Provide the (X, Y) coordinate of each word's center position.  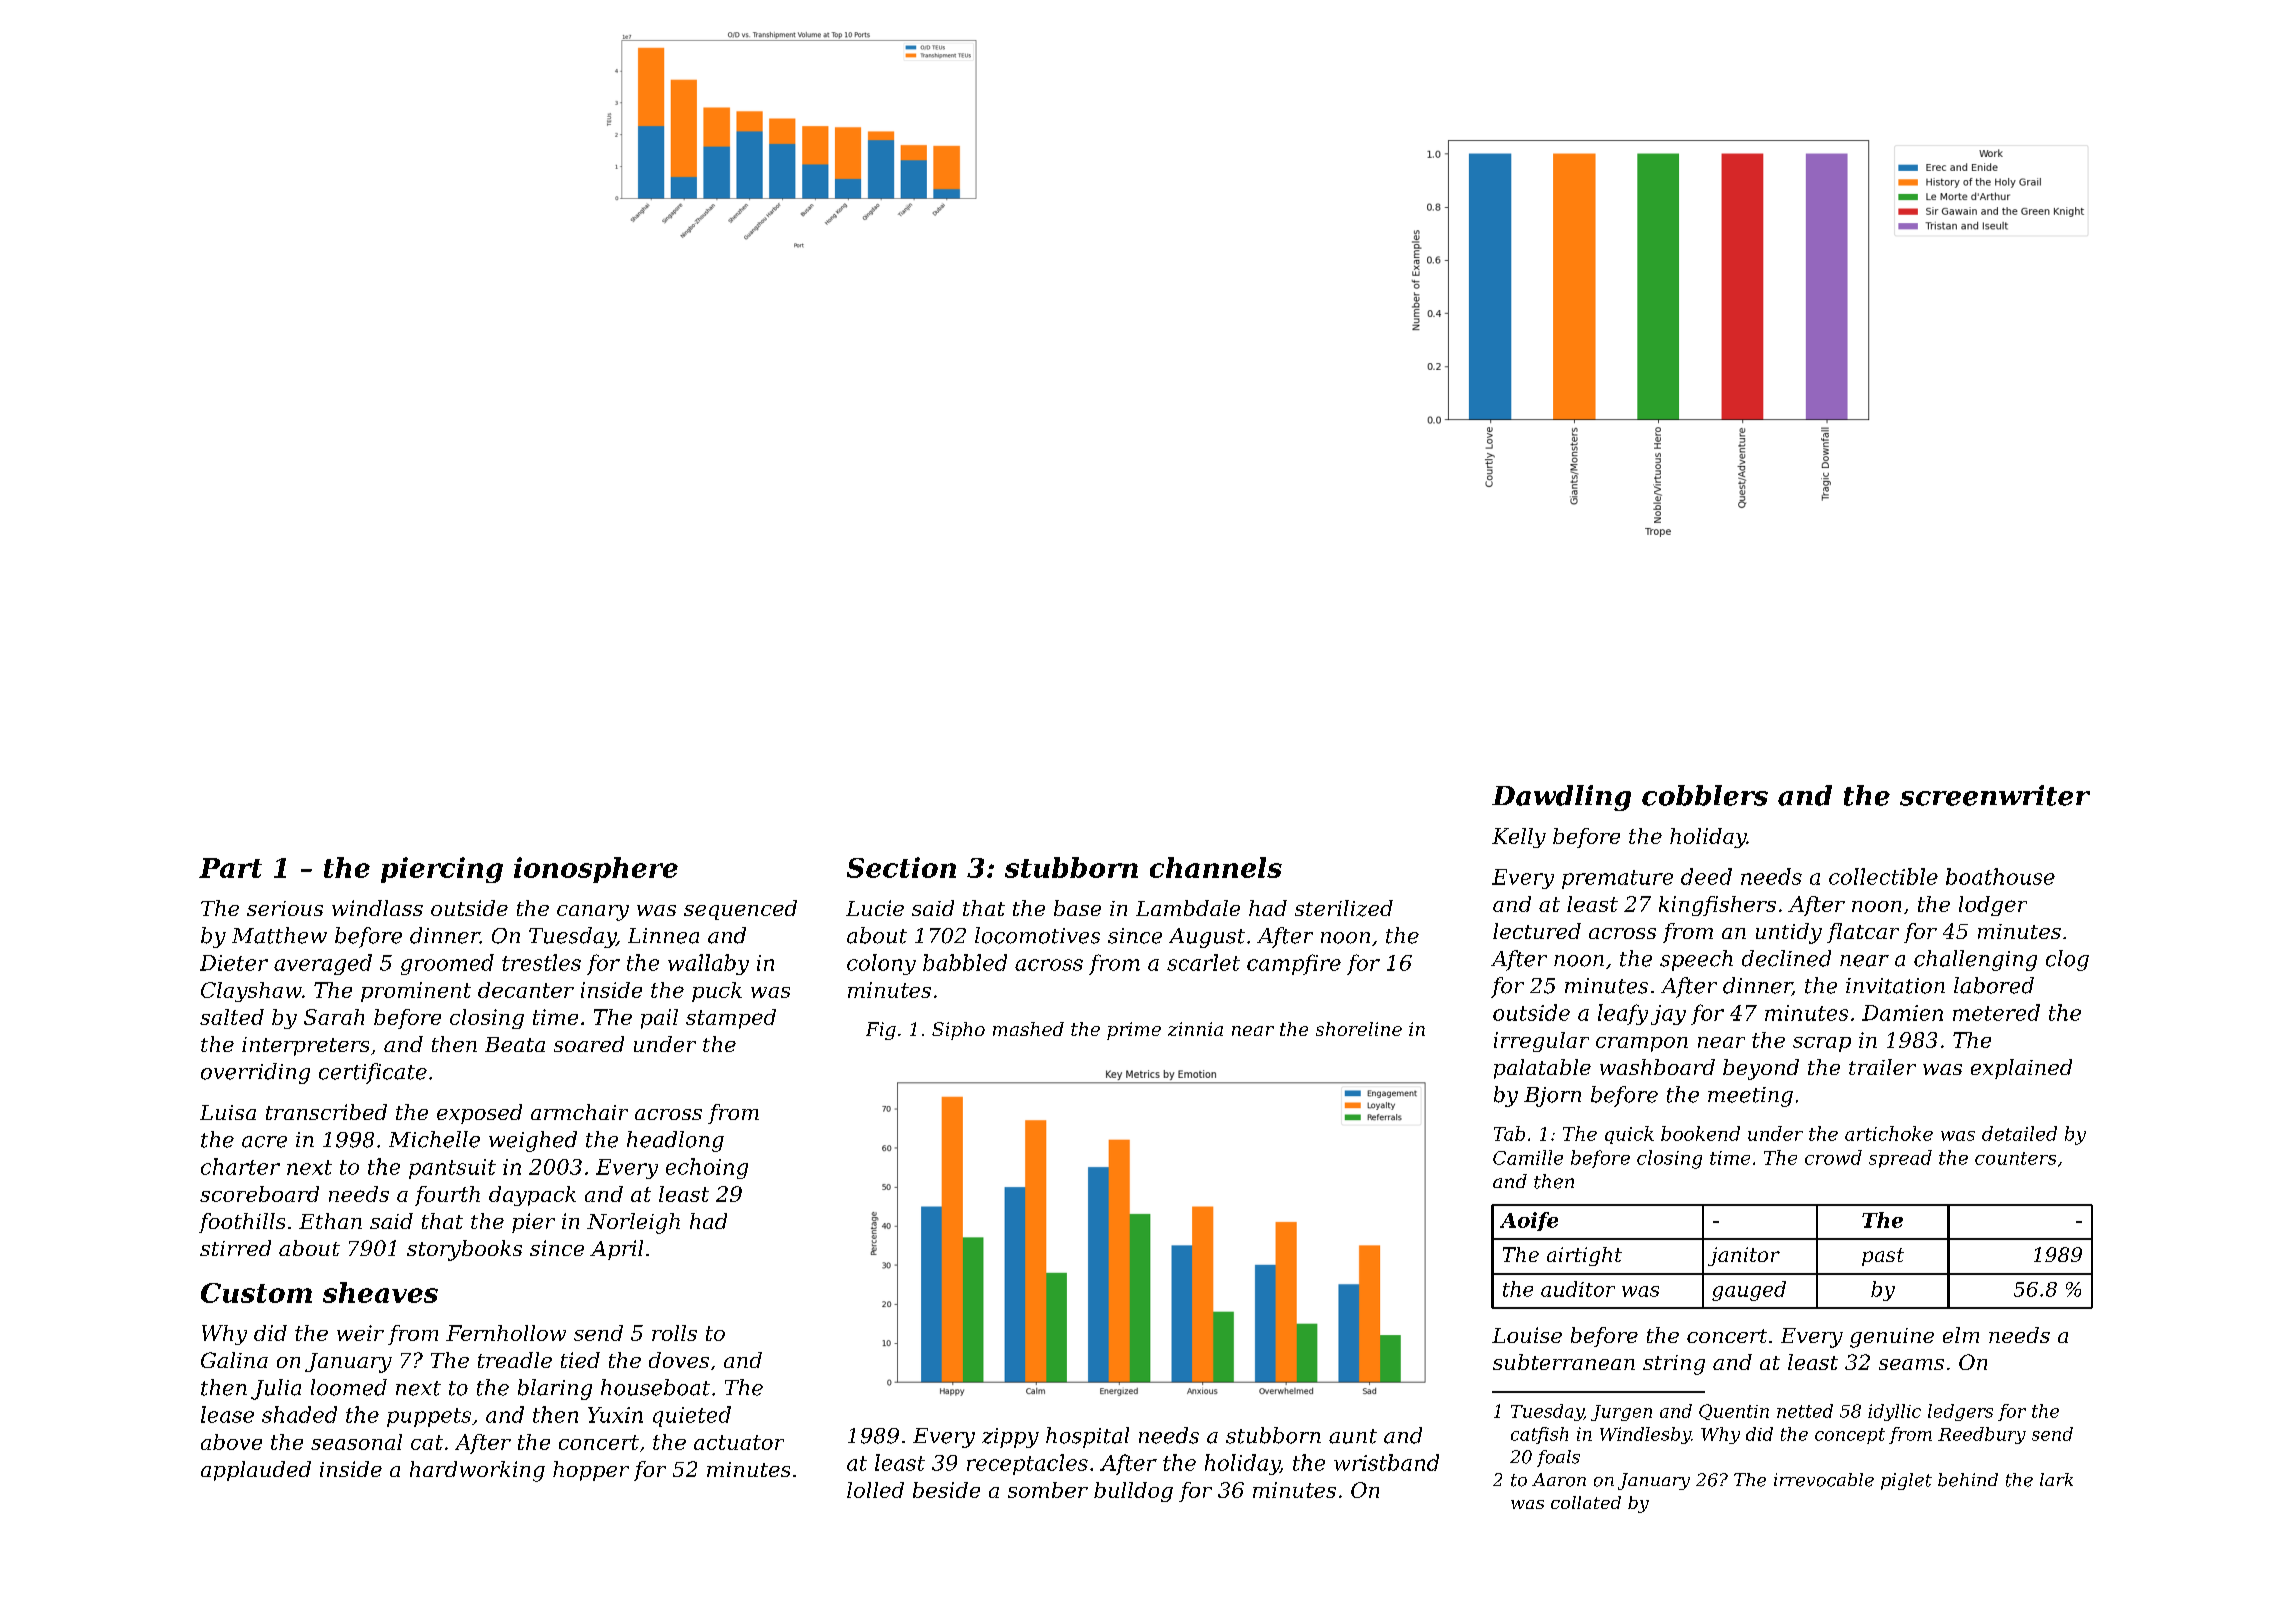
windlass (377, 908)
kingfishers (1717, 906)
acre (264, 1142)
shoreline (1359, 1029)
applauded (256, 1471)
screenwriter (1995, 795)
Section (901, 867)
